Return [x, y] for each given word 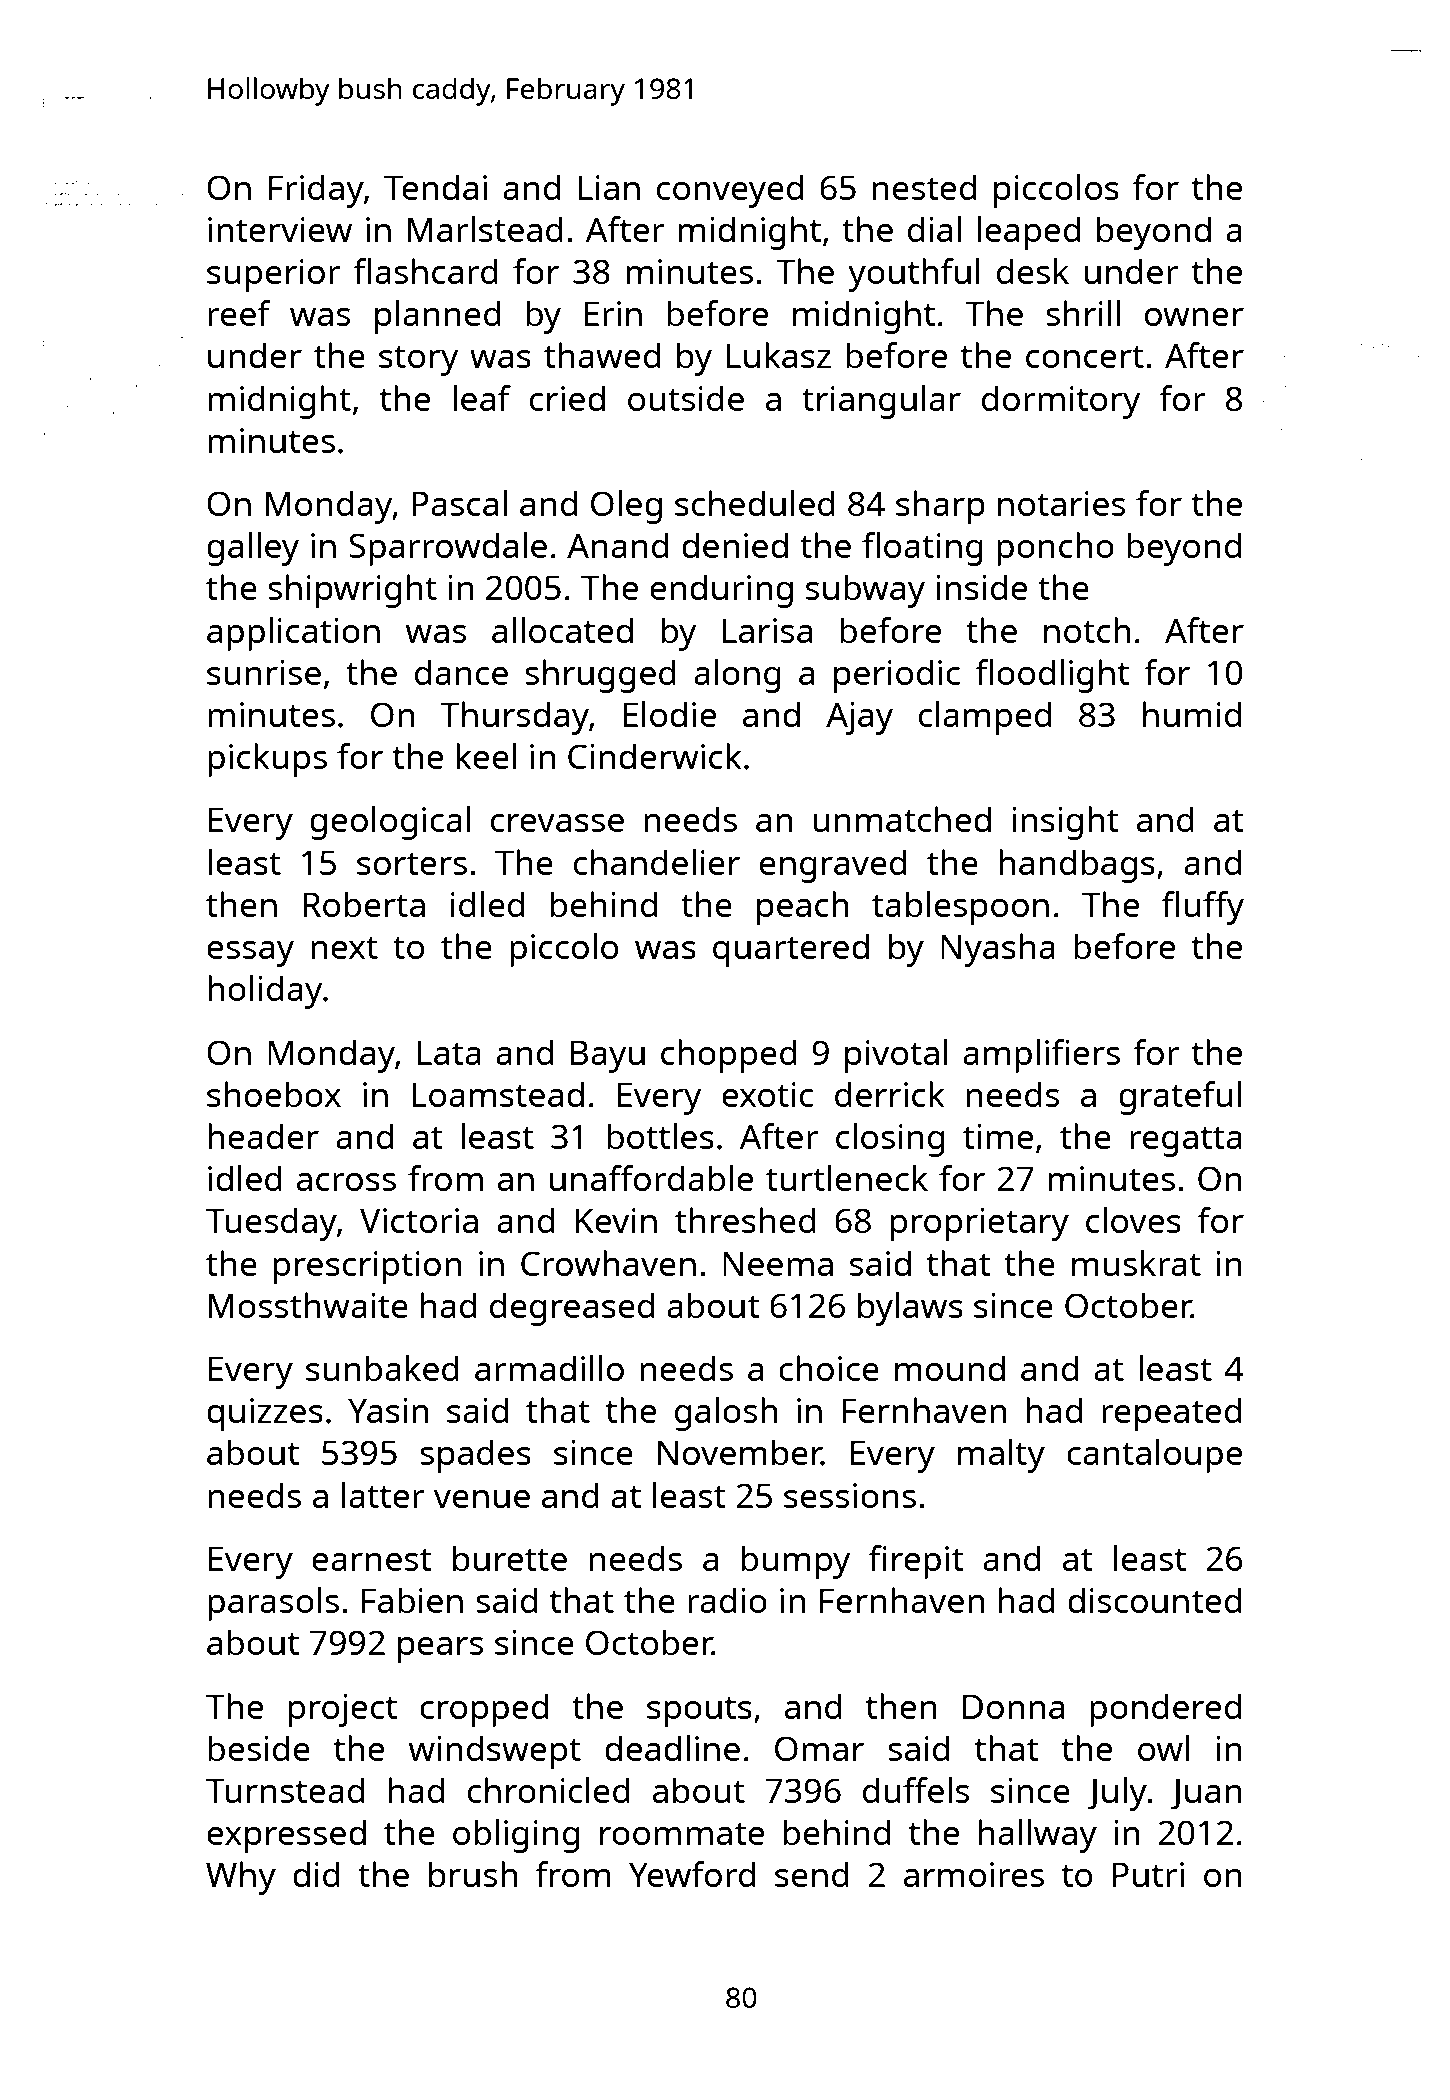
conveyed [730, 191]
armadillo [549, 1368]
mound [950, 1368]
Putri [1148, 1874]
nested [924, 187]
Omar [819, 1748]
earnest [372, 1559]
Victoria [419, 1220]
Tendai [435, 187]
